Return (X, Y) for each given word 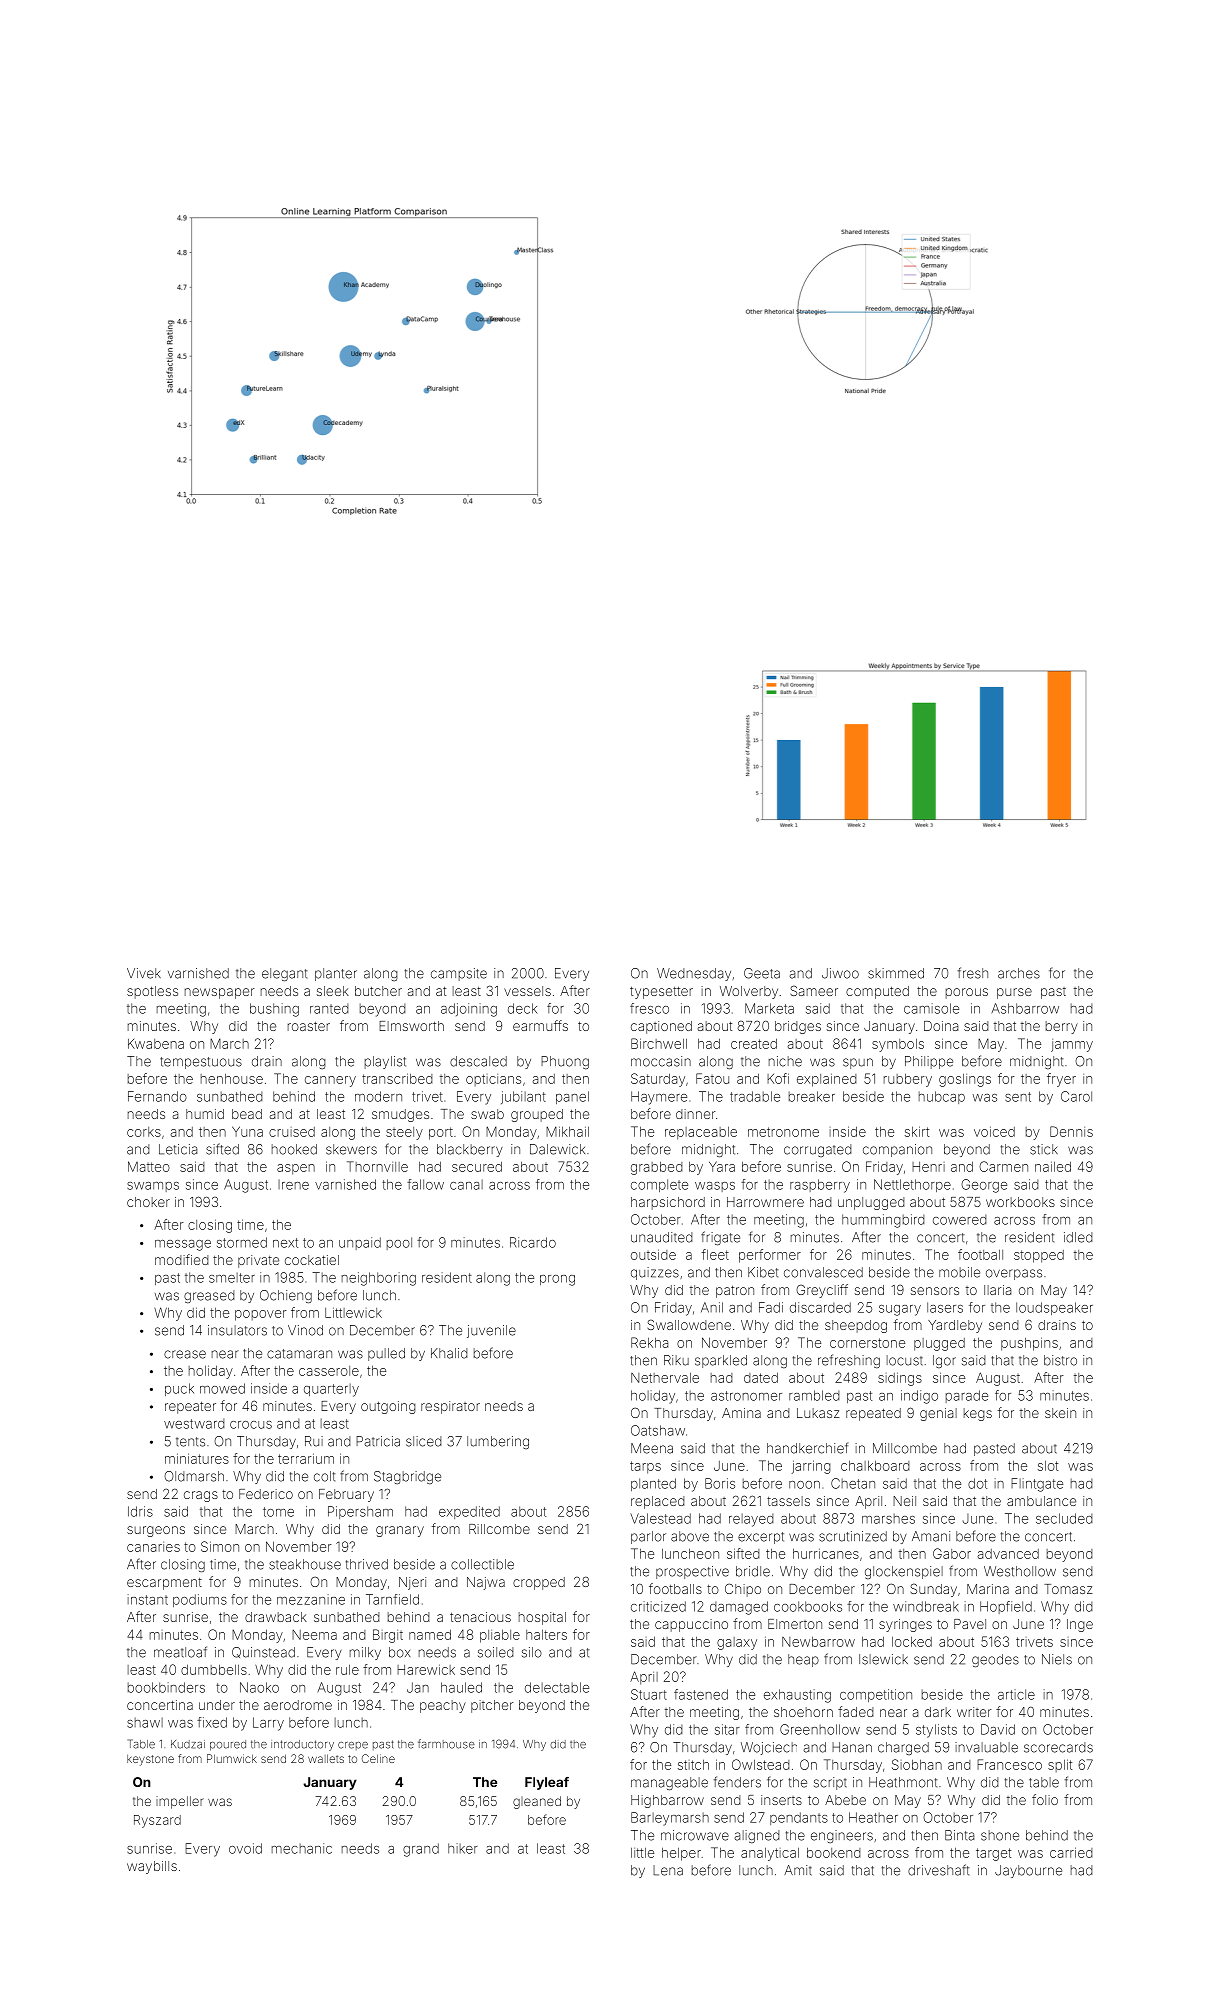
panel (572, 1097)
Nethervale (665, 1378)
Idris (140, 1511)
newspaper (220, 993)
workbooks (1020, 1202)
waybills (152, 1867)
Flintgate (1037, 1485)
